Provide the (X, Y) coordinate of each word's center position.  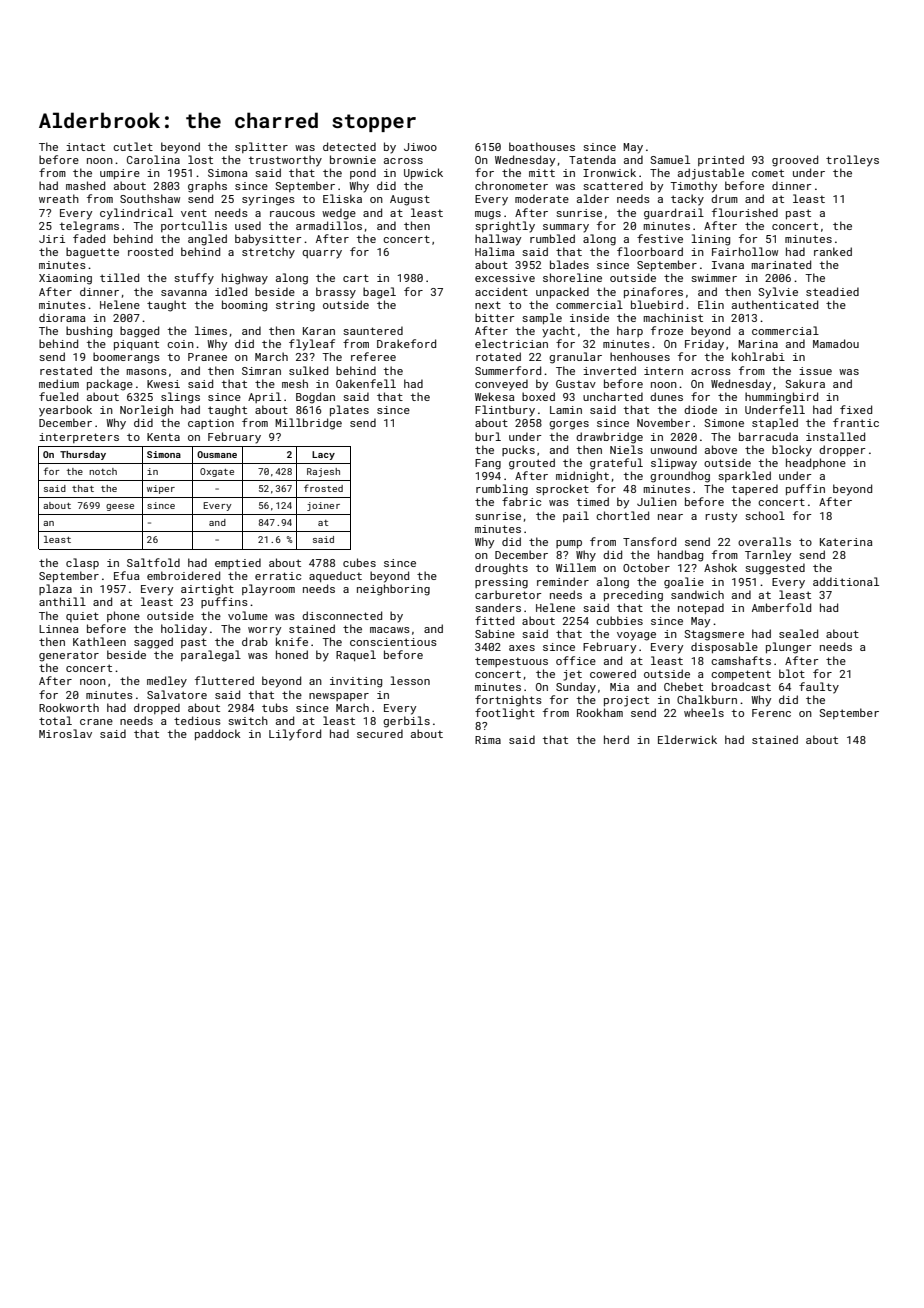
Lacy (323, 455)
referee (373, 356)
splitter (261, 147)
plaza (55, 589)
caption (211, 424)
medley (167, 682)
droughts (501, 569)
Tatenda (592, 159)
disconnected (342, 615)
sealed (798, 633)
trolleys (852, 161)
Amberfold (781, 607)
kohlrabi (758, 356)
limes (211, 330)
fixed (856, 409)
